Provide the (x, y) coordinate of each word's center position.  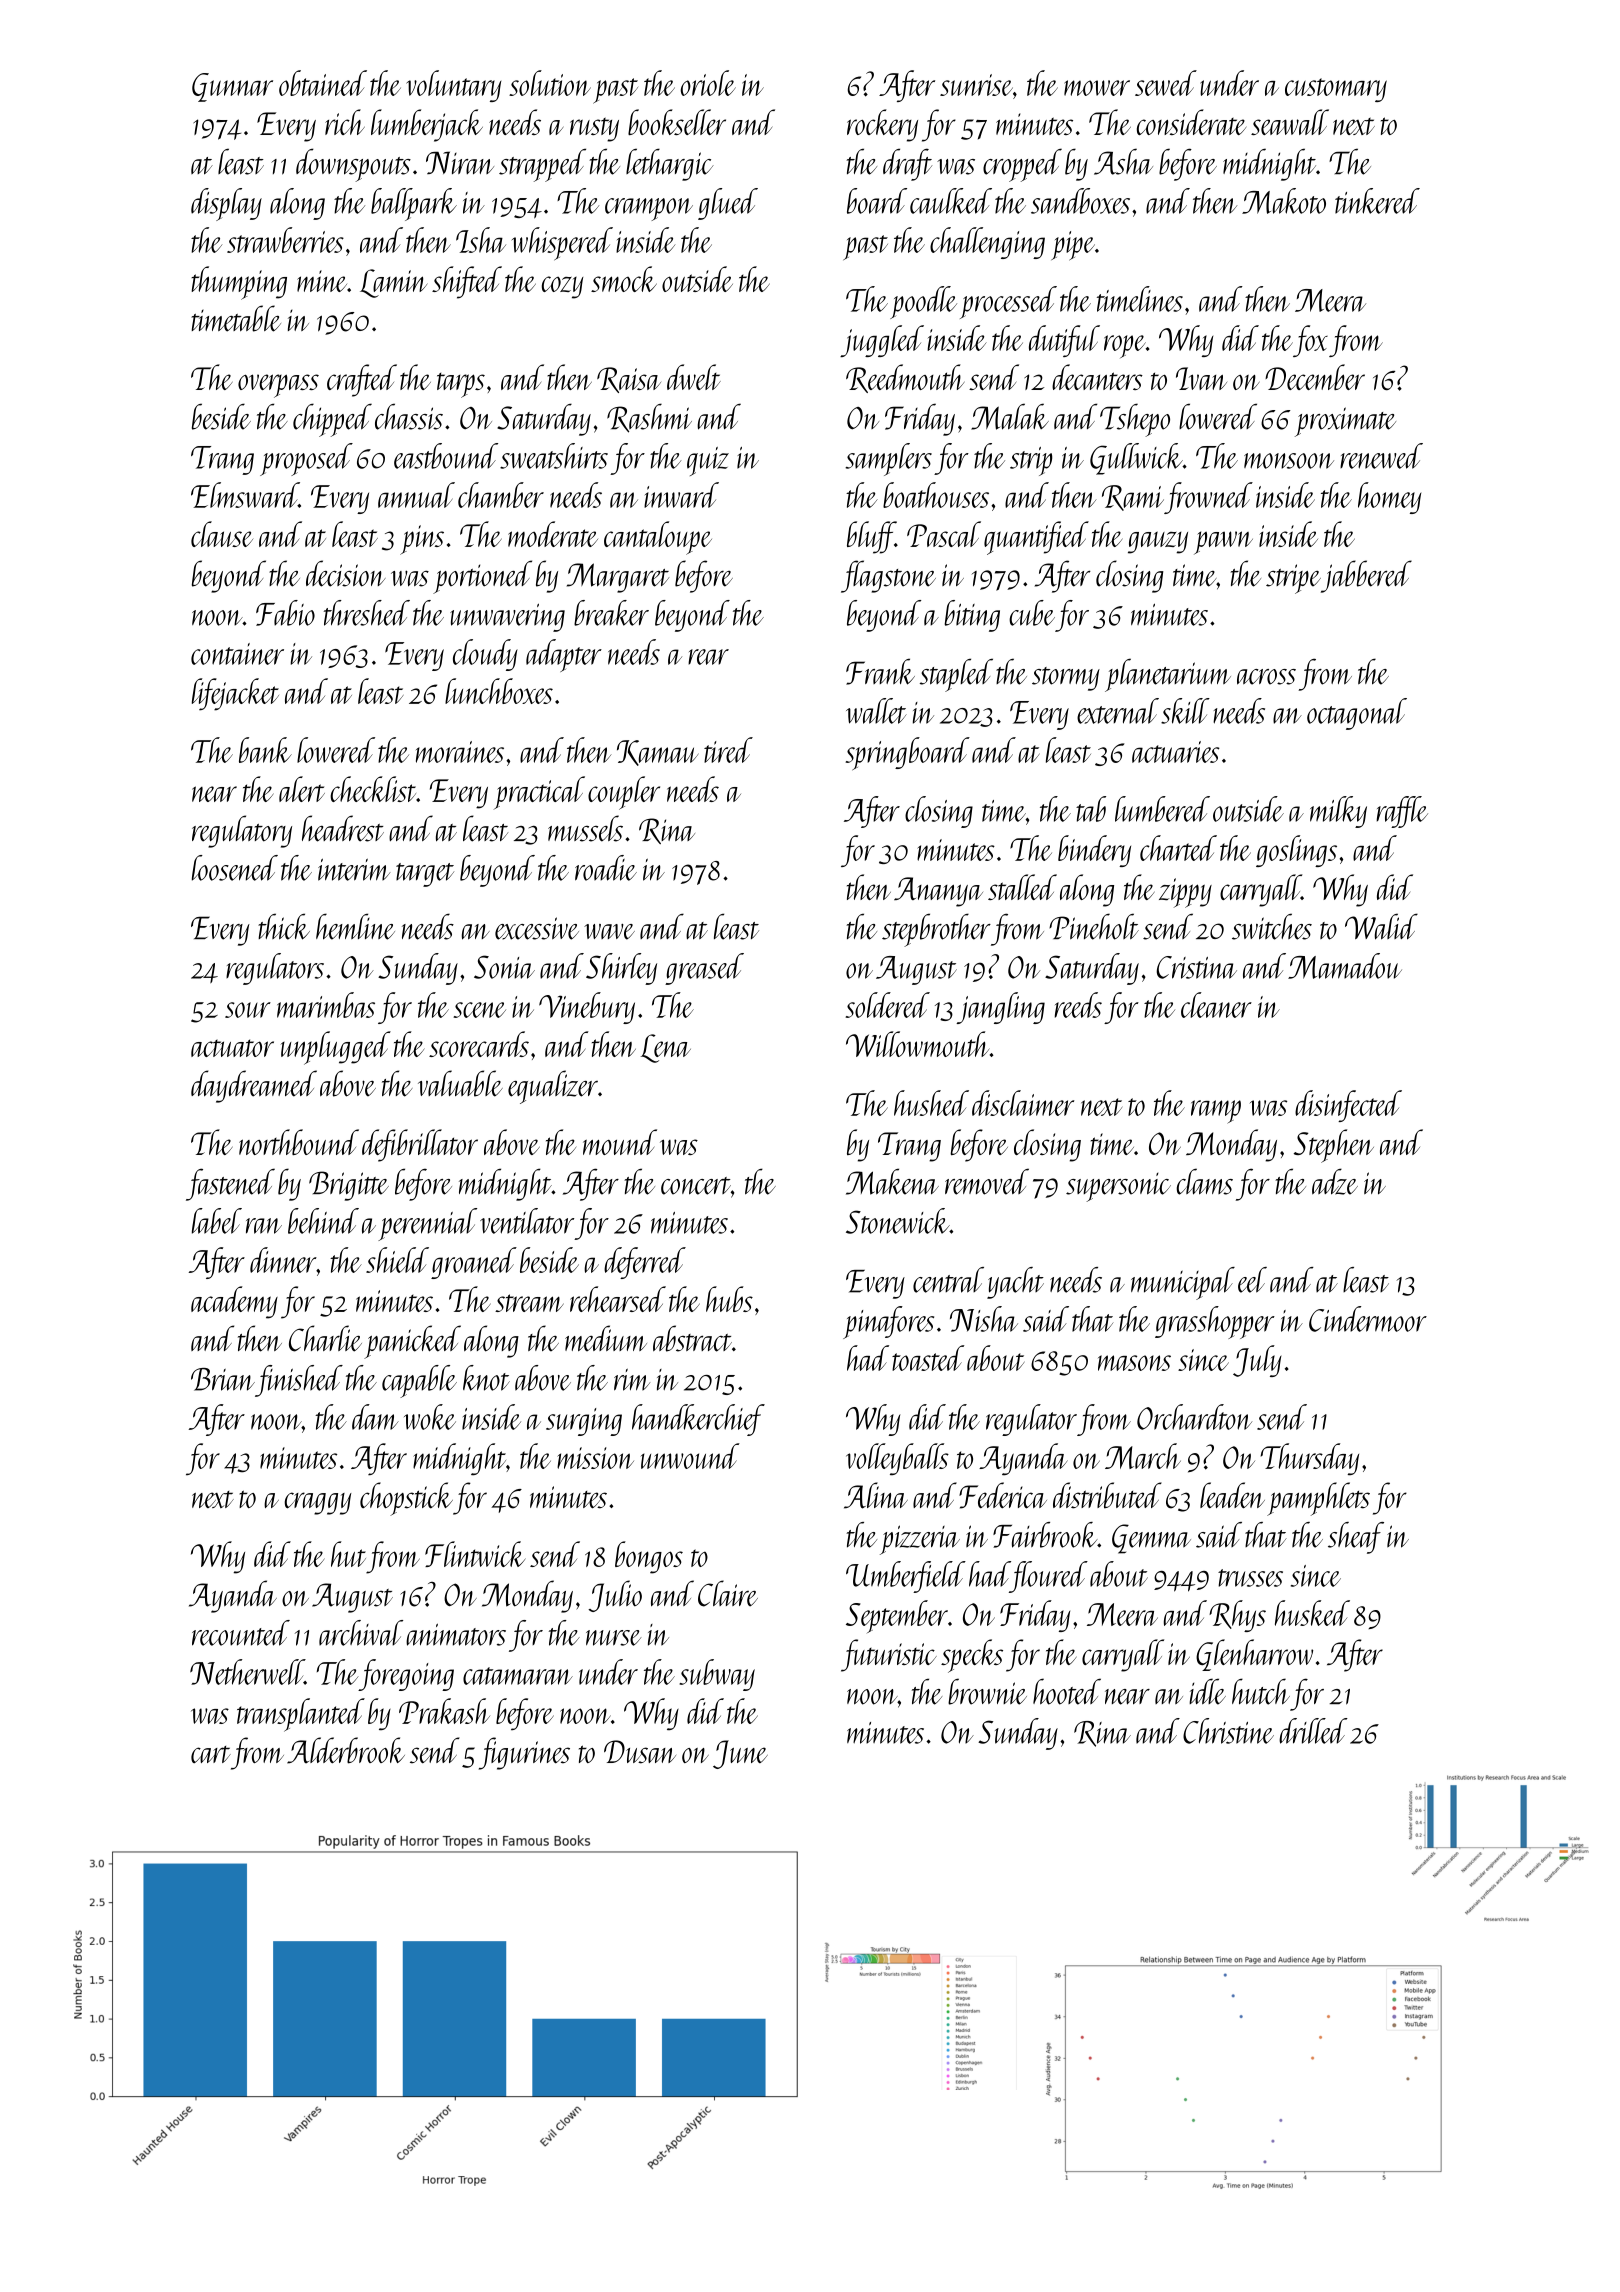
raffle (1402, 812)
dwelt (694, 377)
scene (479, 1010)
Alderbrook (346, 1750)
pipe (1073, 246)
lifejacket (235, 694)
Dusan (640, 1752)
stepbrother (936, 930)
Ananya (938, 892)
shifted (467, 282)
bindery (1094, 851)
